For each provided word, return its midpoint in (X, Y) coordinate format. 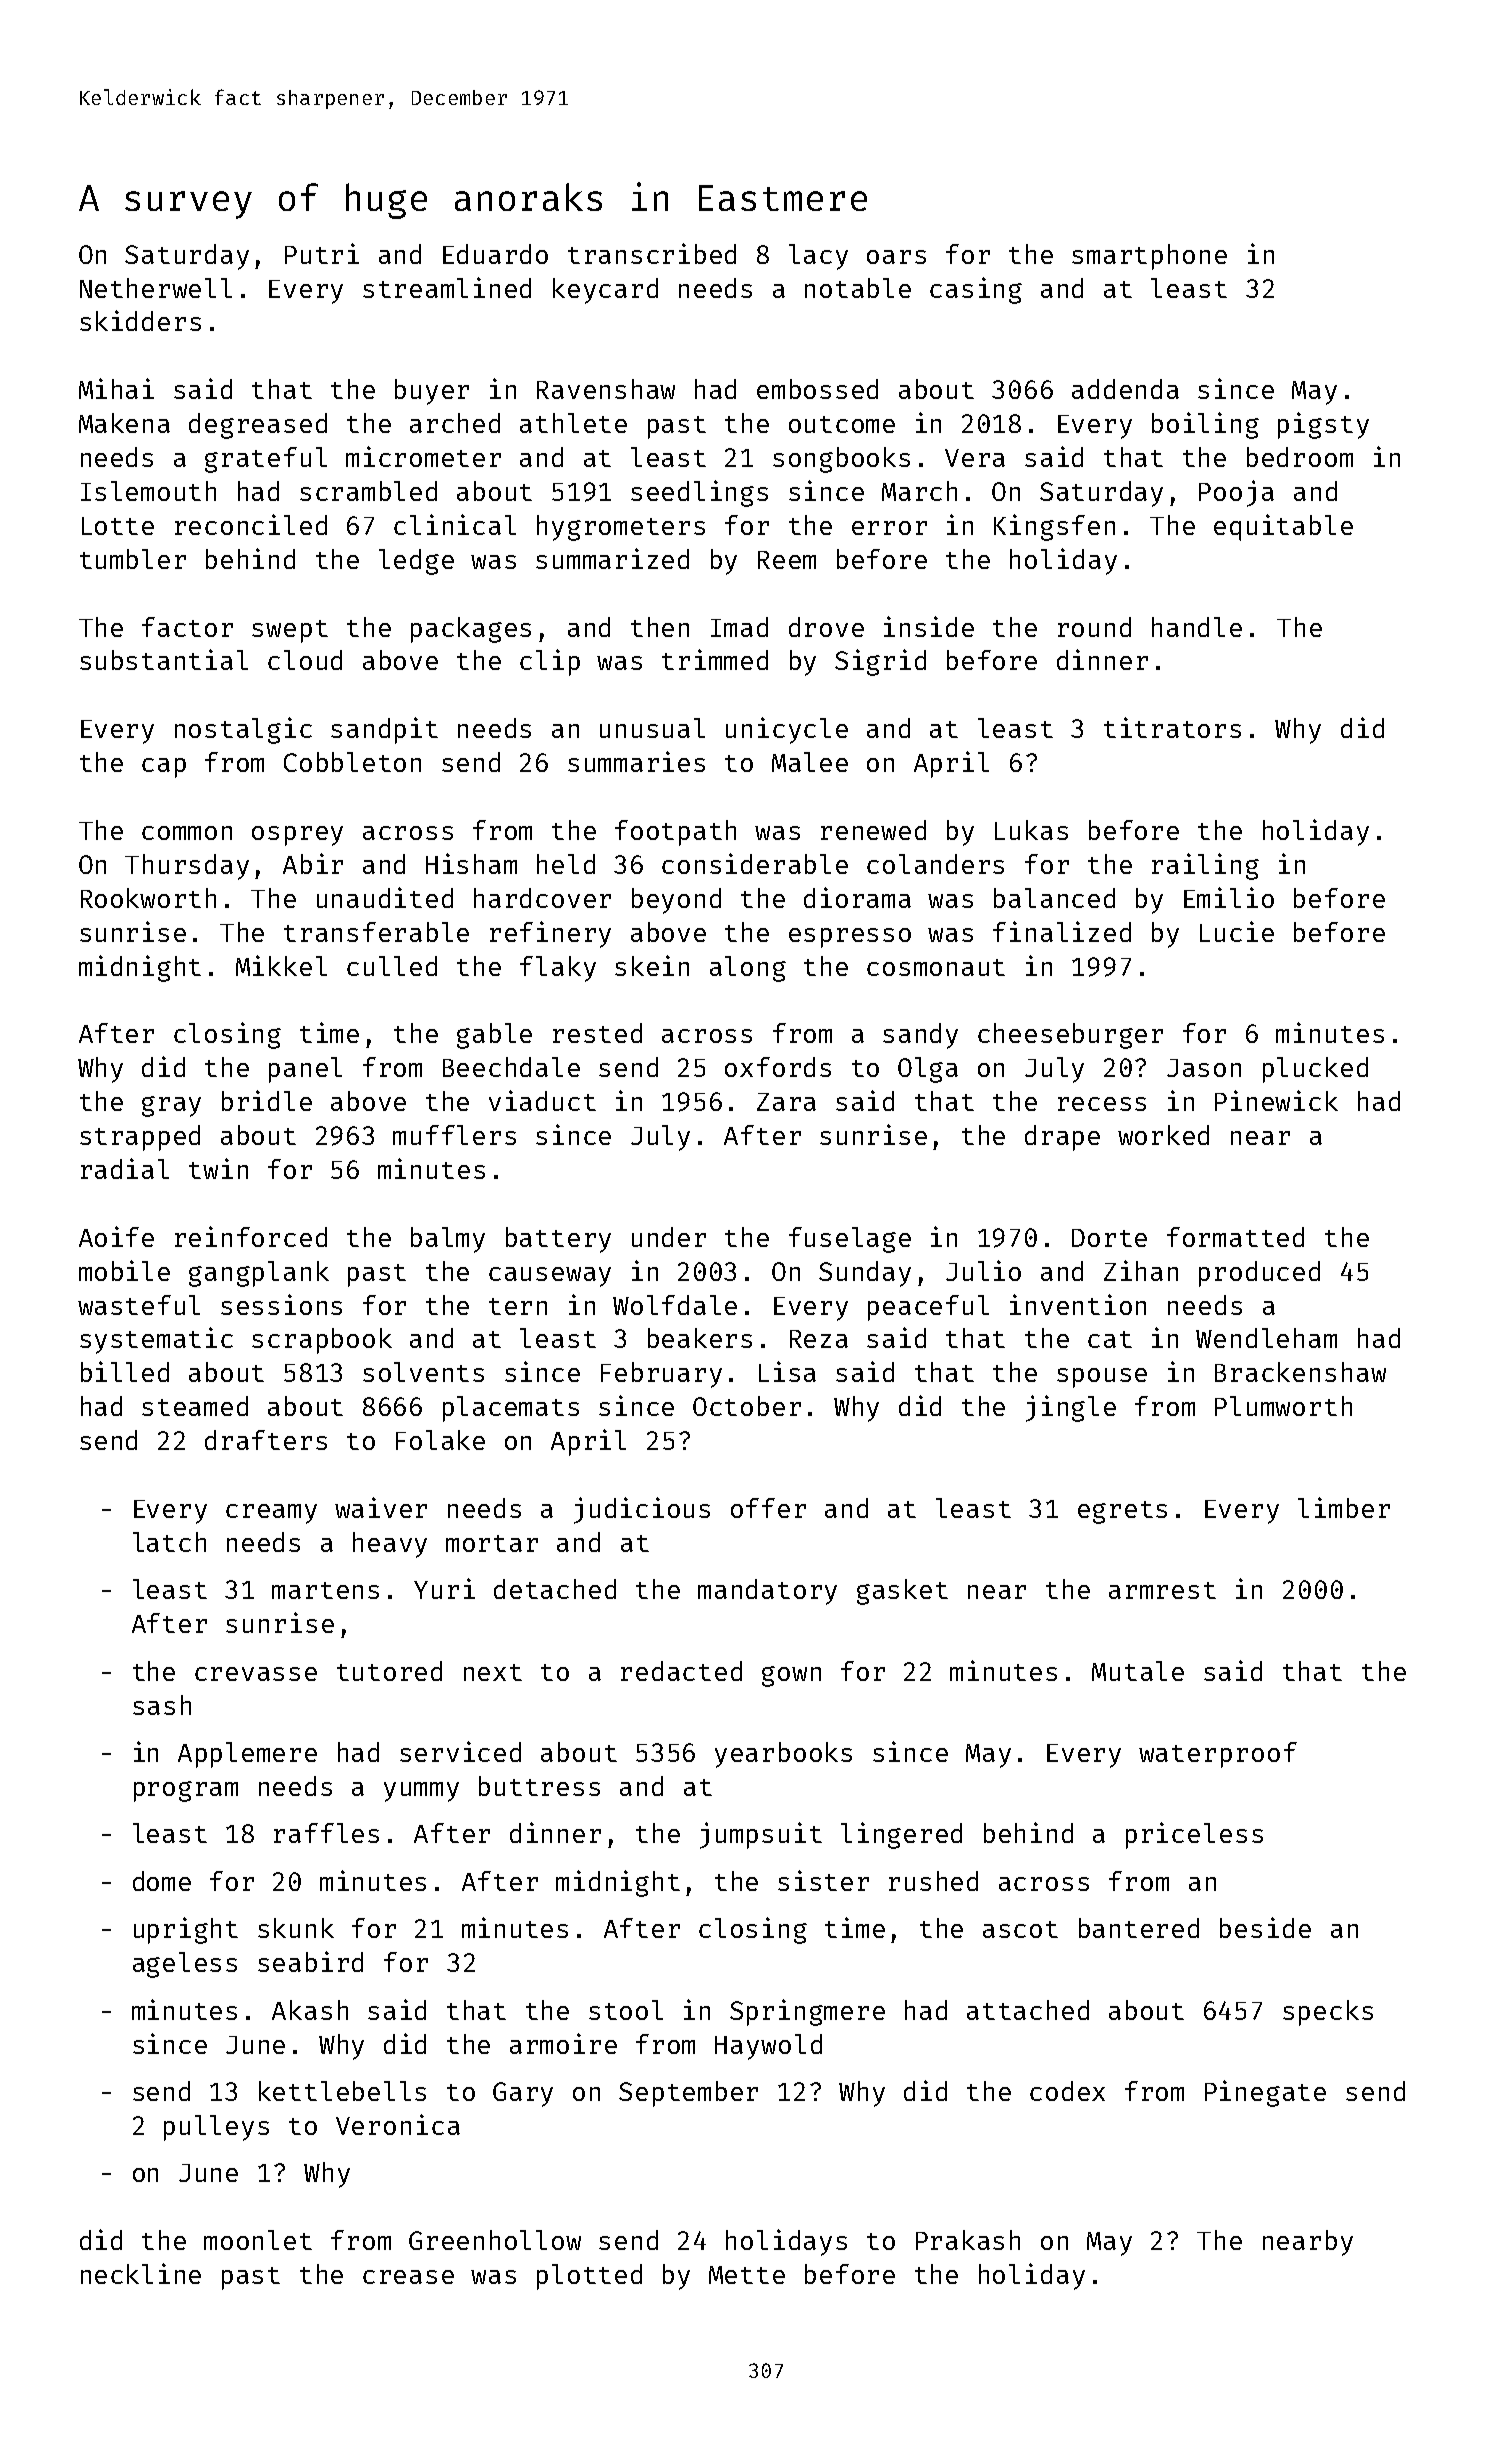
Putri (322, 253)
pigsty (1323, 425)
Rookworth (148, 898)
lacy (818, 257)
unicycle (787, 730)
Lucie (1237, 931)
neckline (141, 2273)
